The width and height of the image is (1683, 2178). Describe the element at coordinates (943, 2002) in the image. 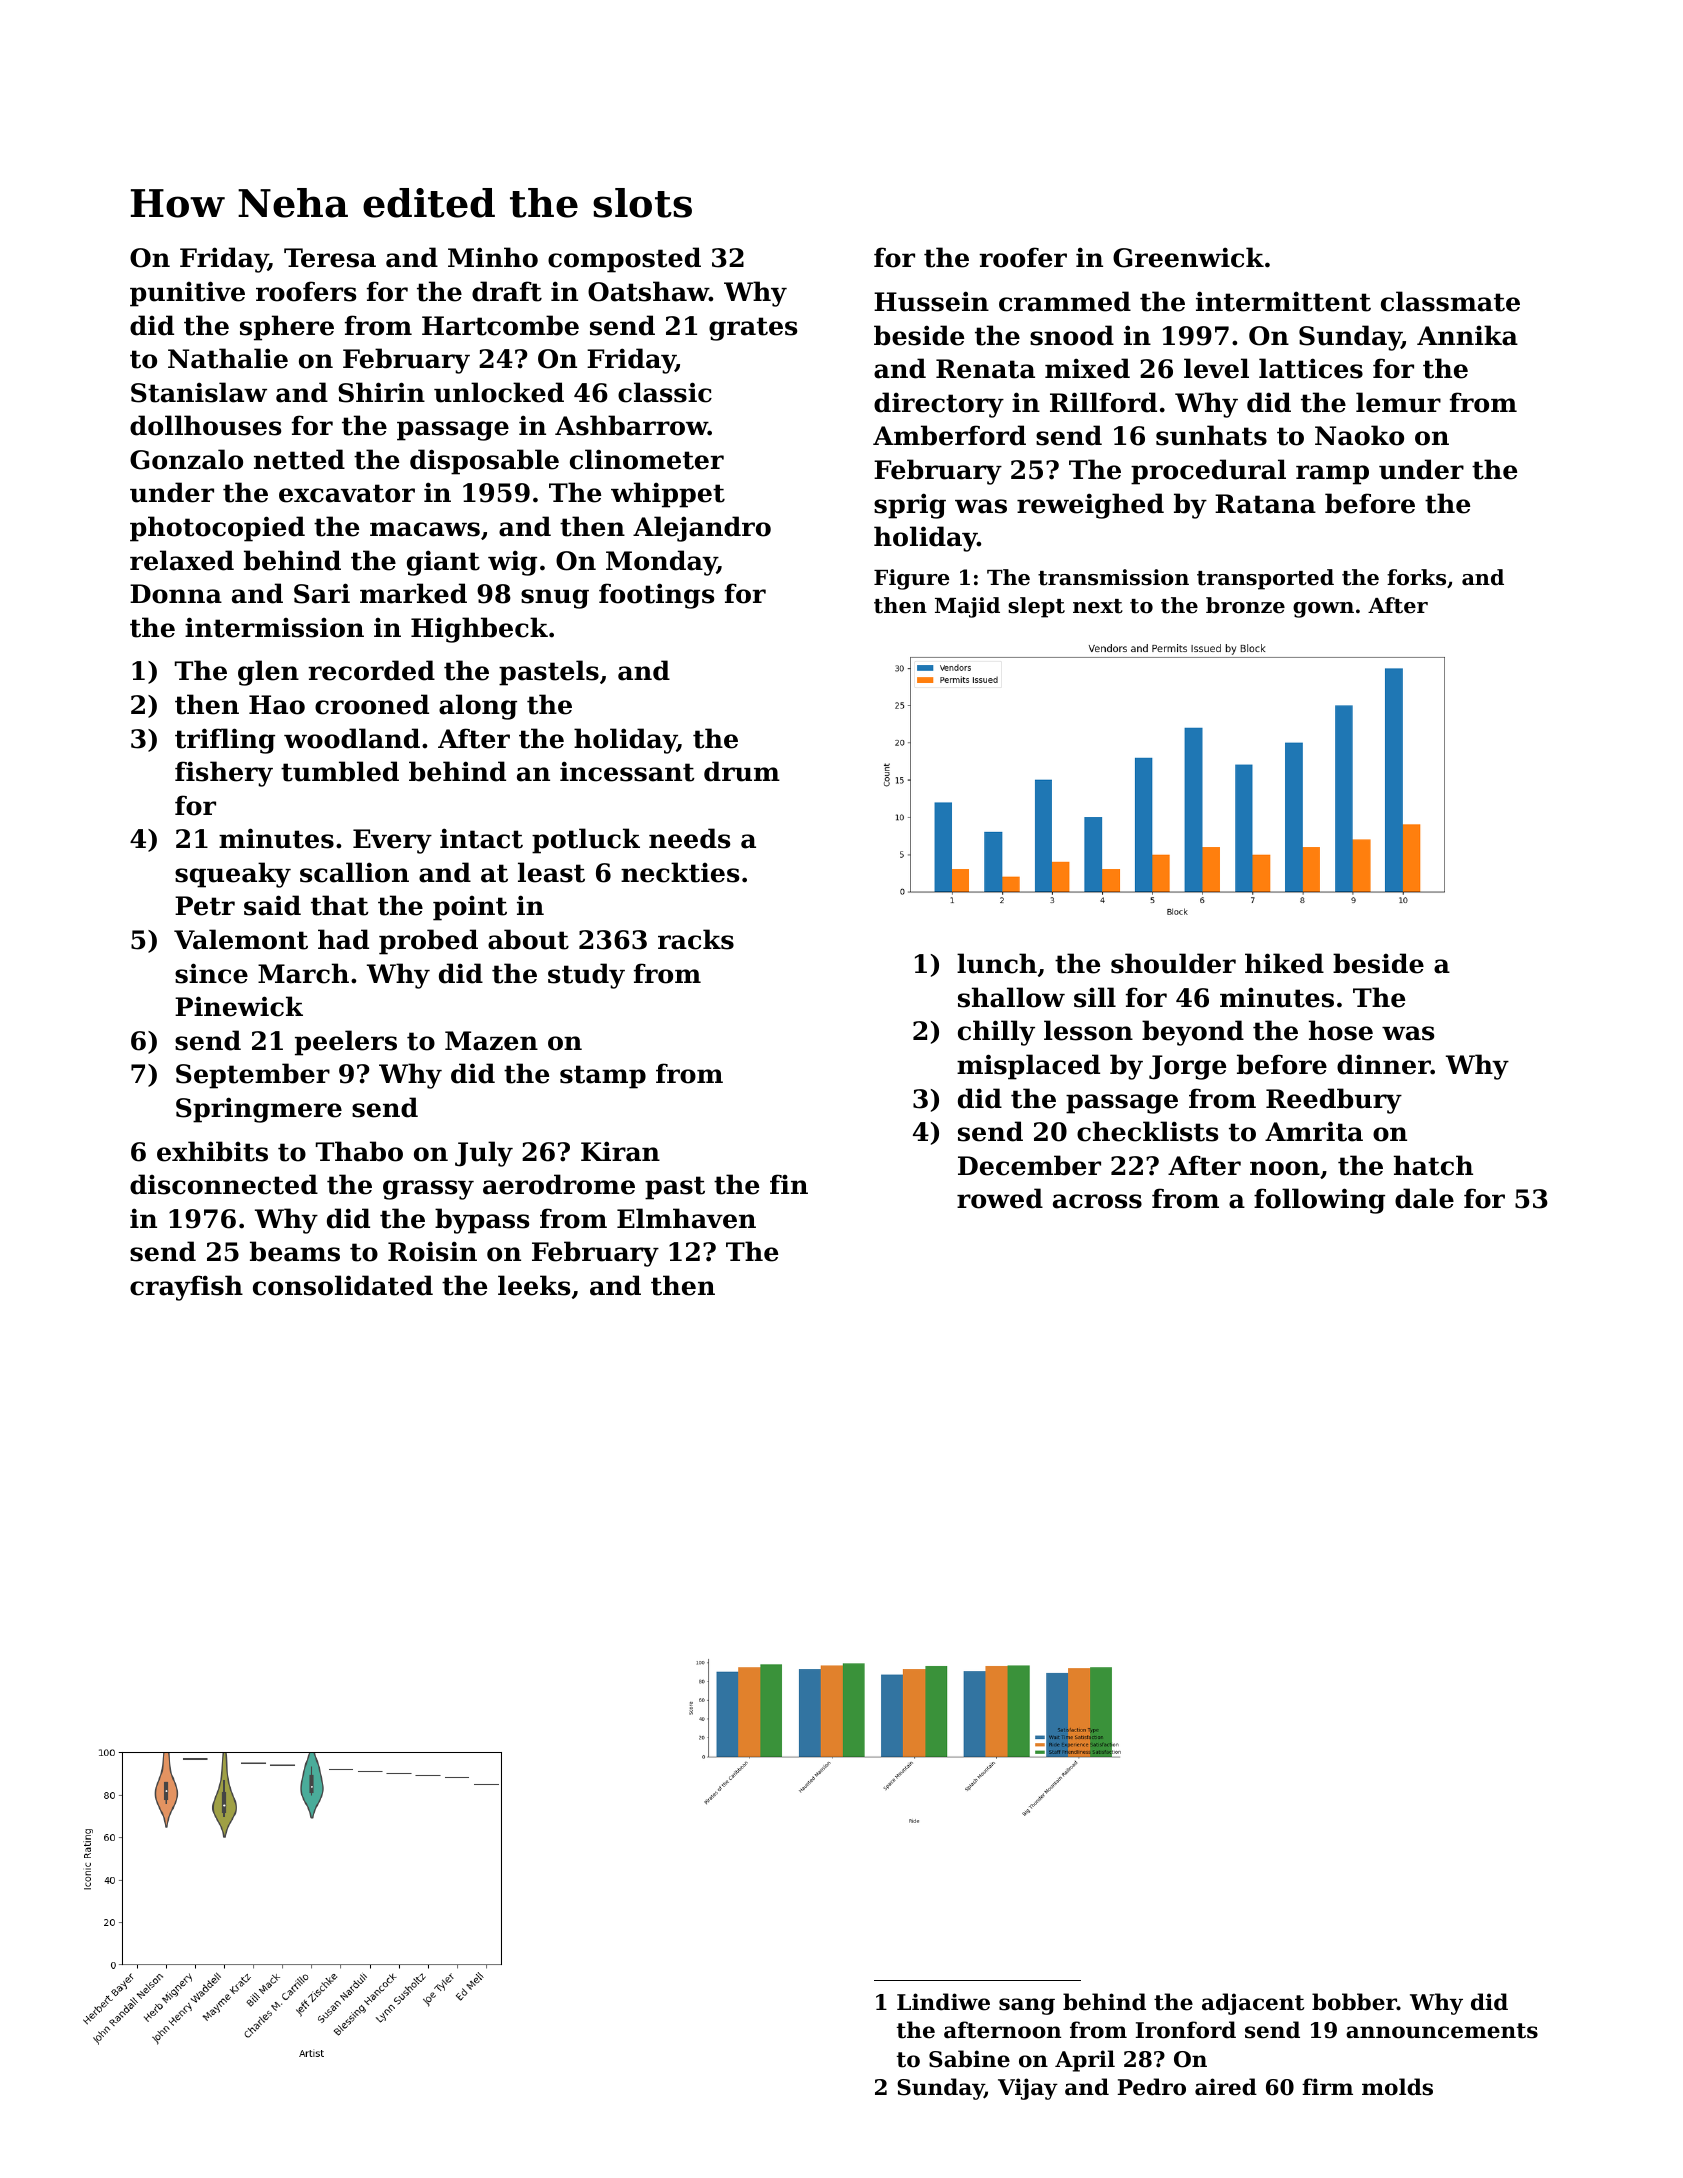

I see `Lindiwe` at that location.
